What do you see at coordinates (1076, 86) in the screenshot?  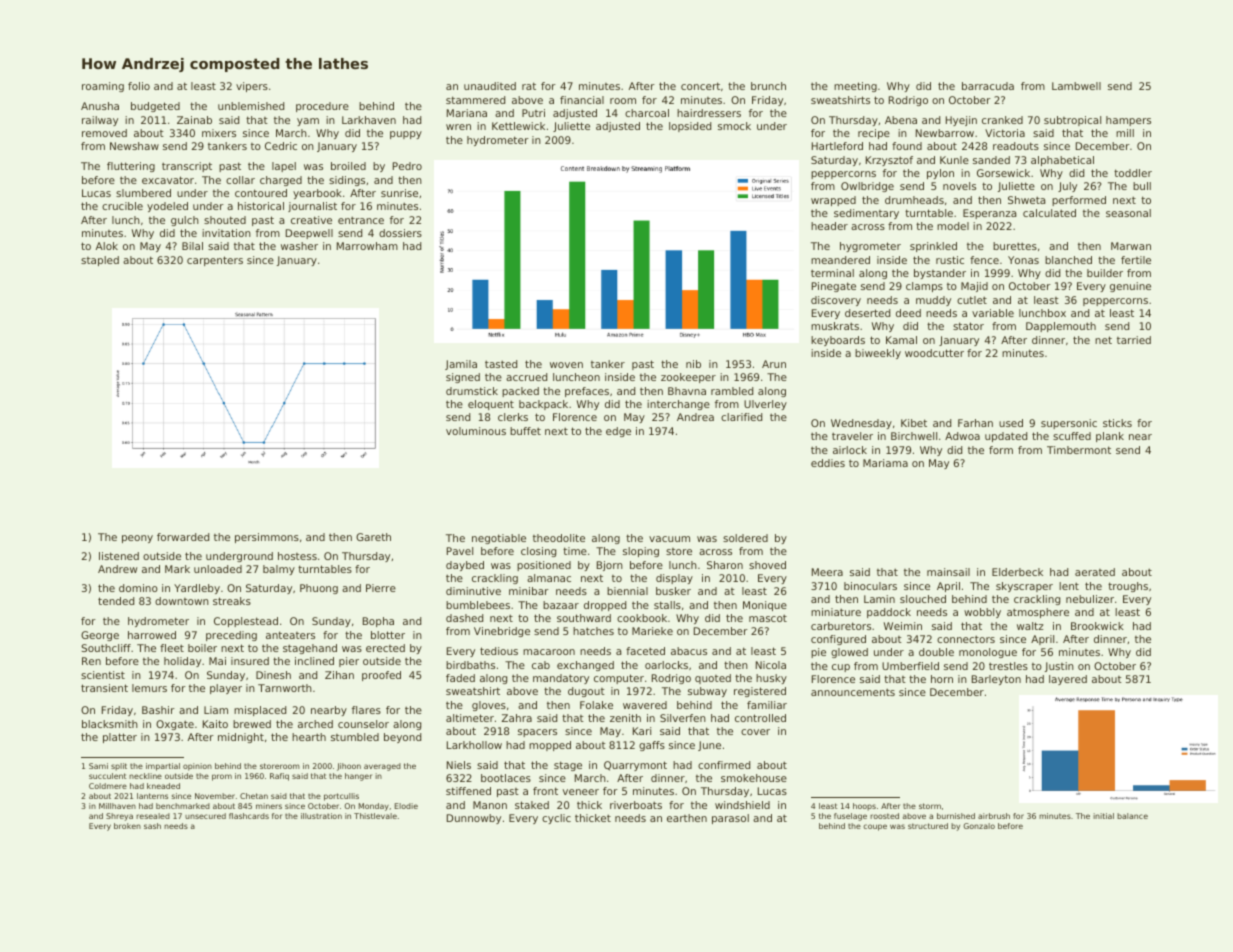 I see `Lambwell` at bounding box center [1076, 86].
